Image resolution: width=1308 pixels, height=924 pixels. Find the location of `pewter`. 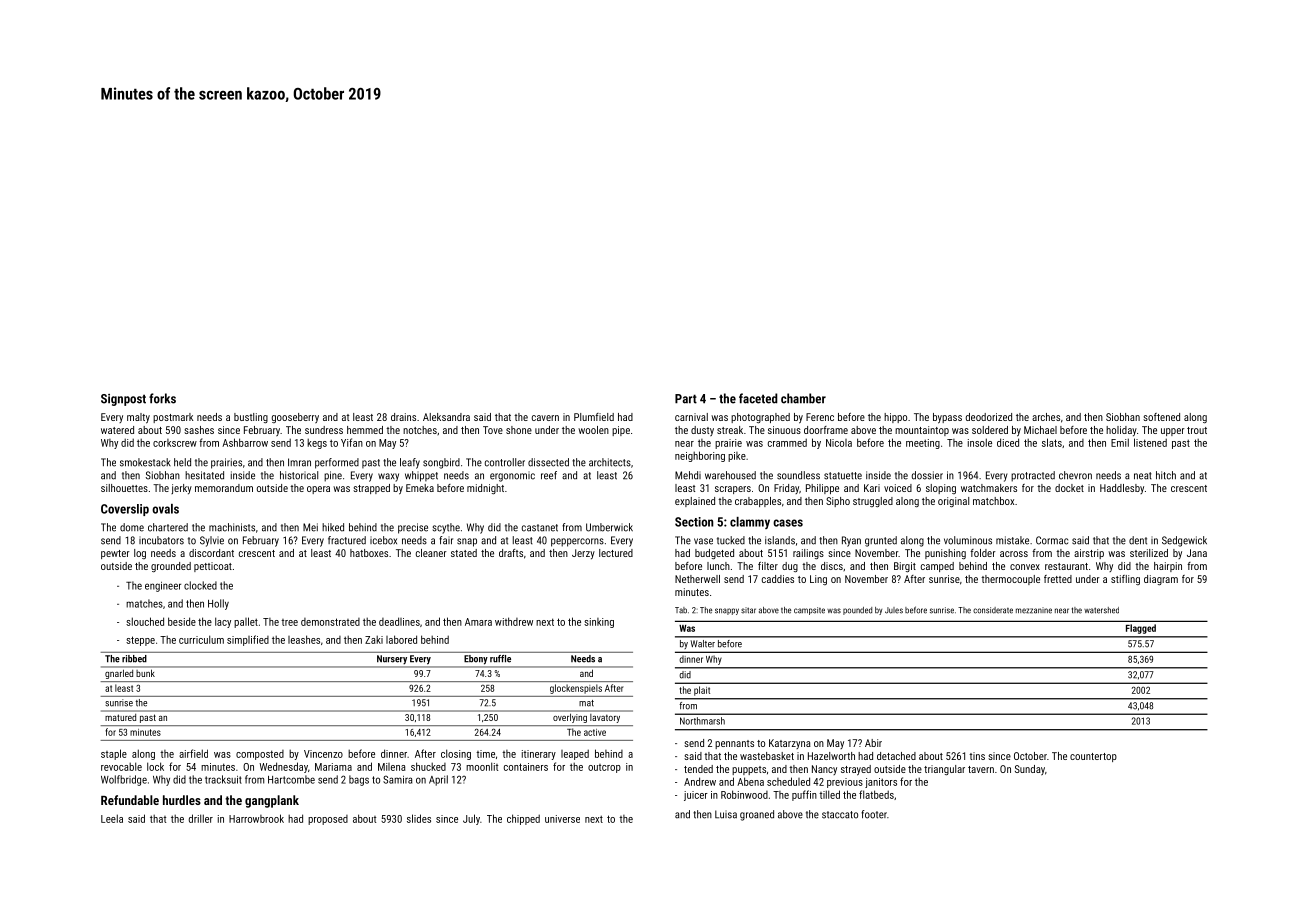

pewter is located at coordinates (115, 554).
